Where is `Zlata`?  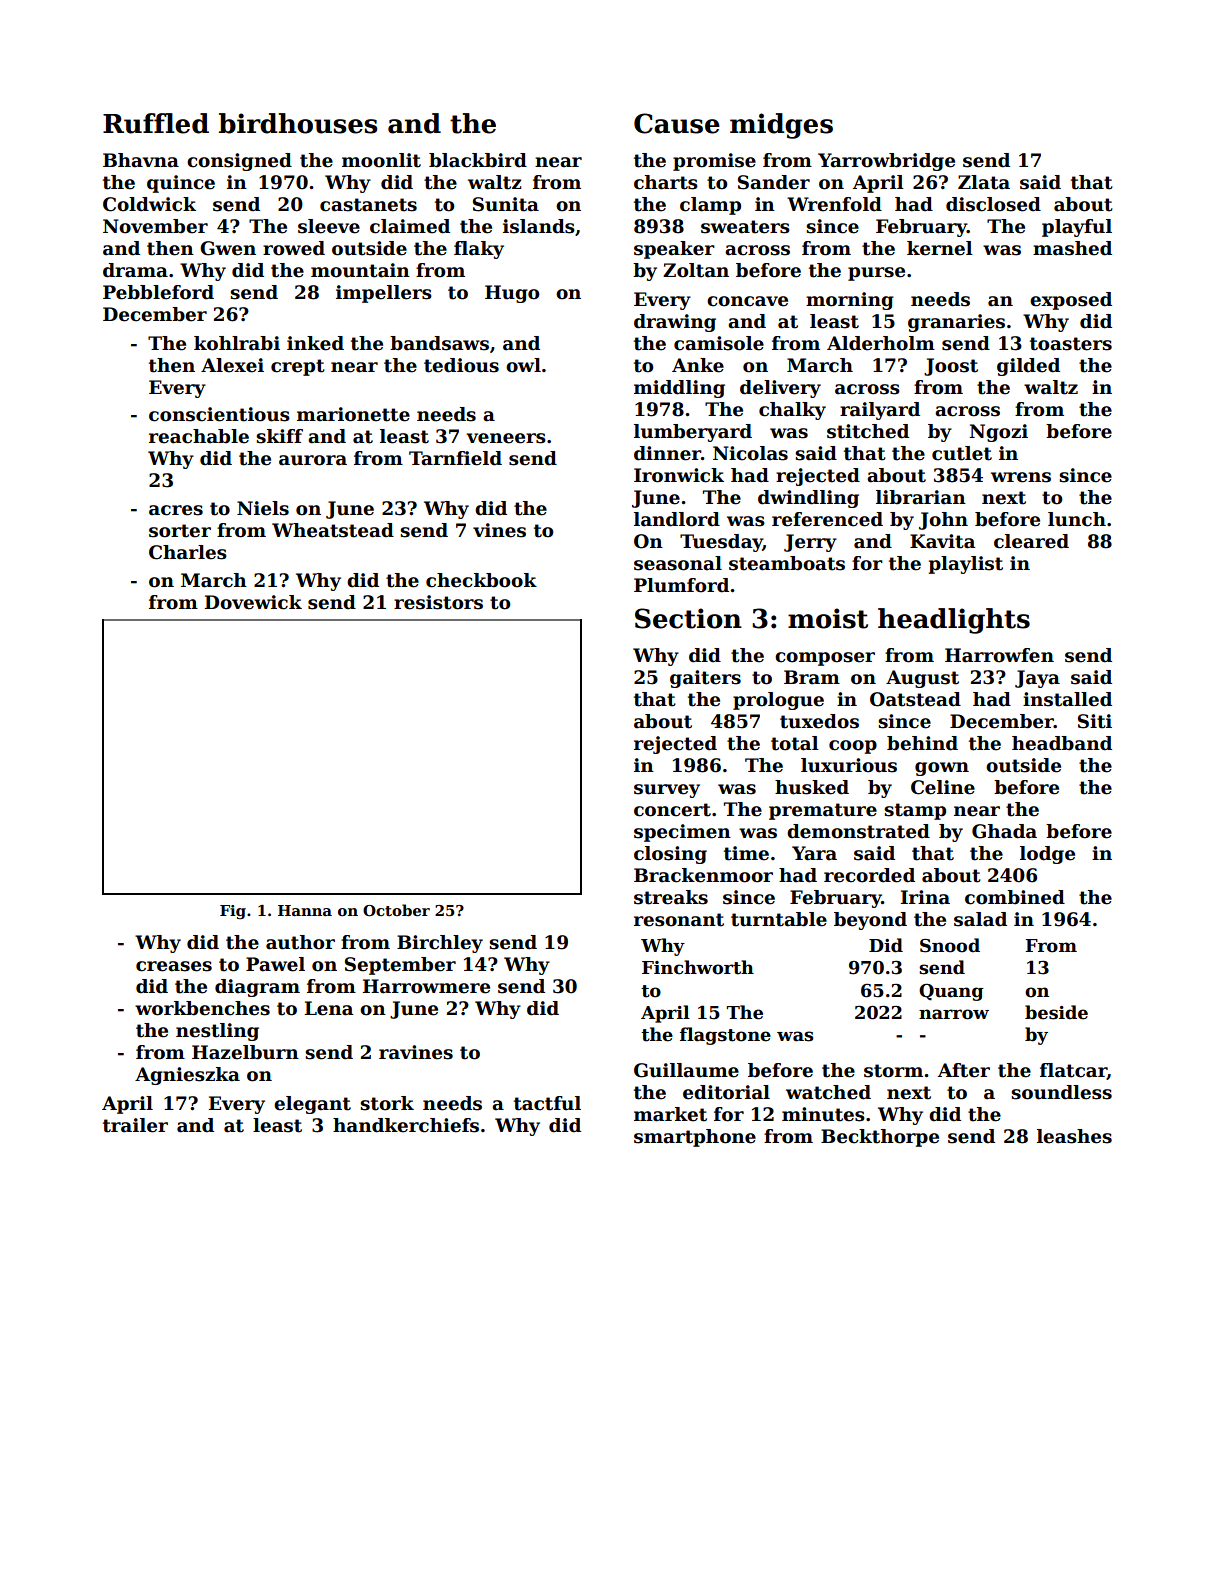
Zlata is located at coordinates (984, 182).
